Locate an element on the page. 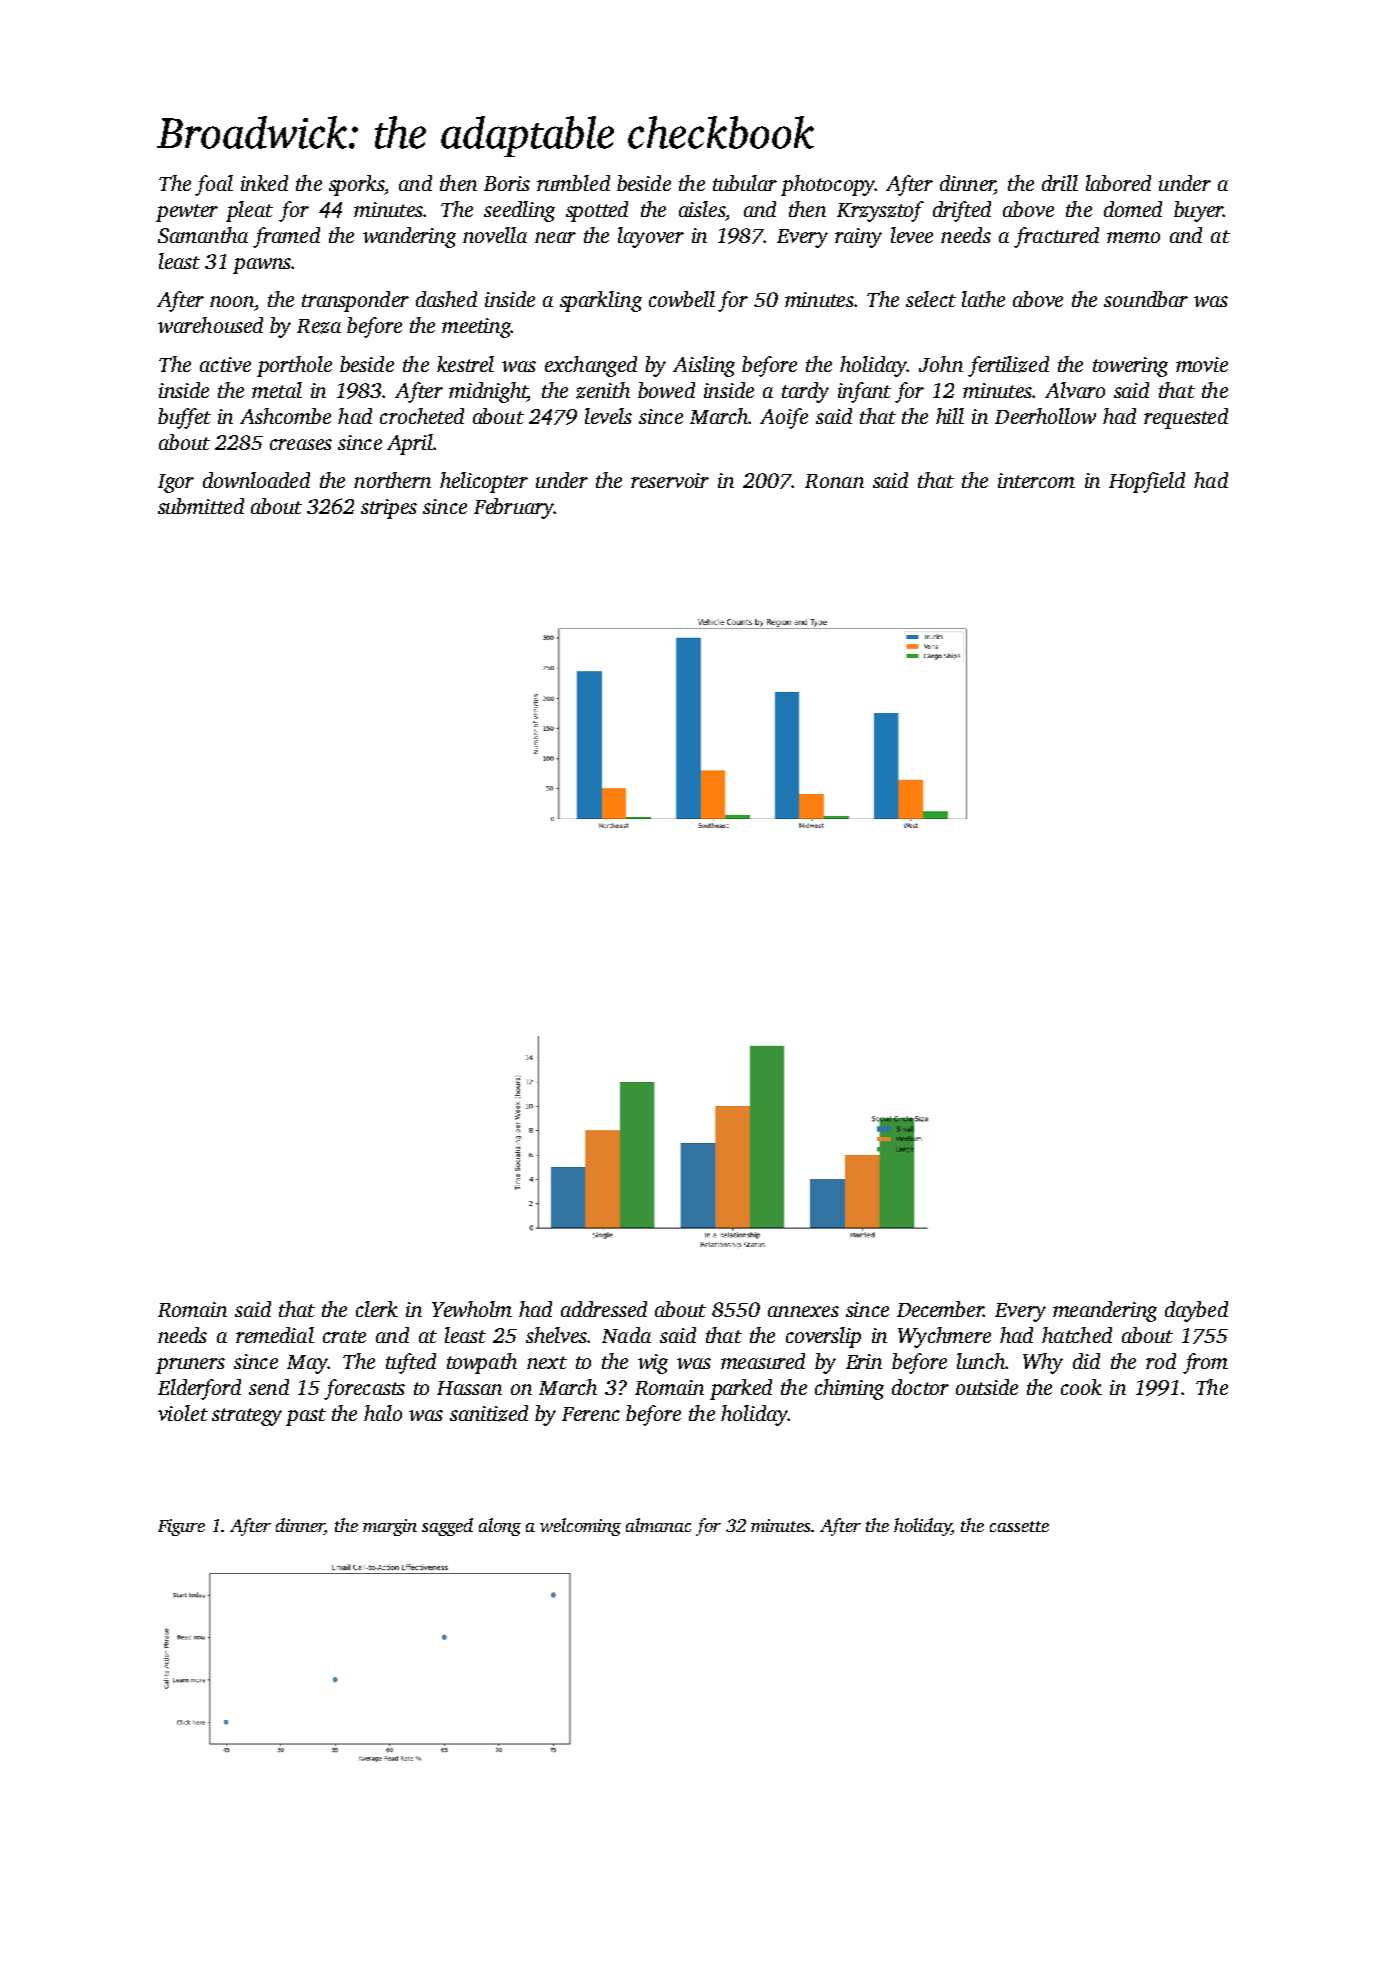 The image size is (1386, 1969). margin is located at coordinates (390, 1527).
